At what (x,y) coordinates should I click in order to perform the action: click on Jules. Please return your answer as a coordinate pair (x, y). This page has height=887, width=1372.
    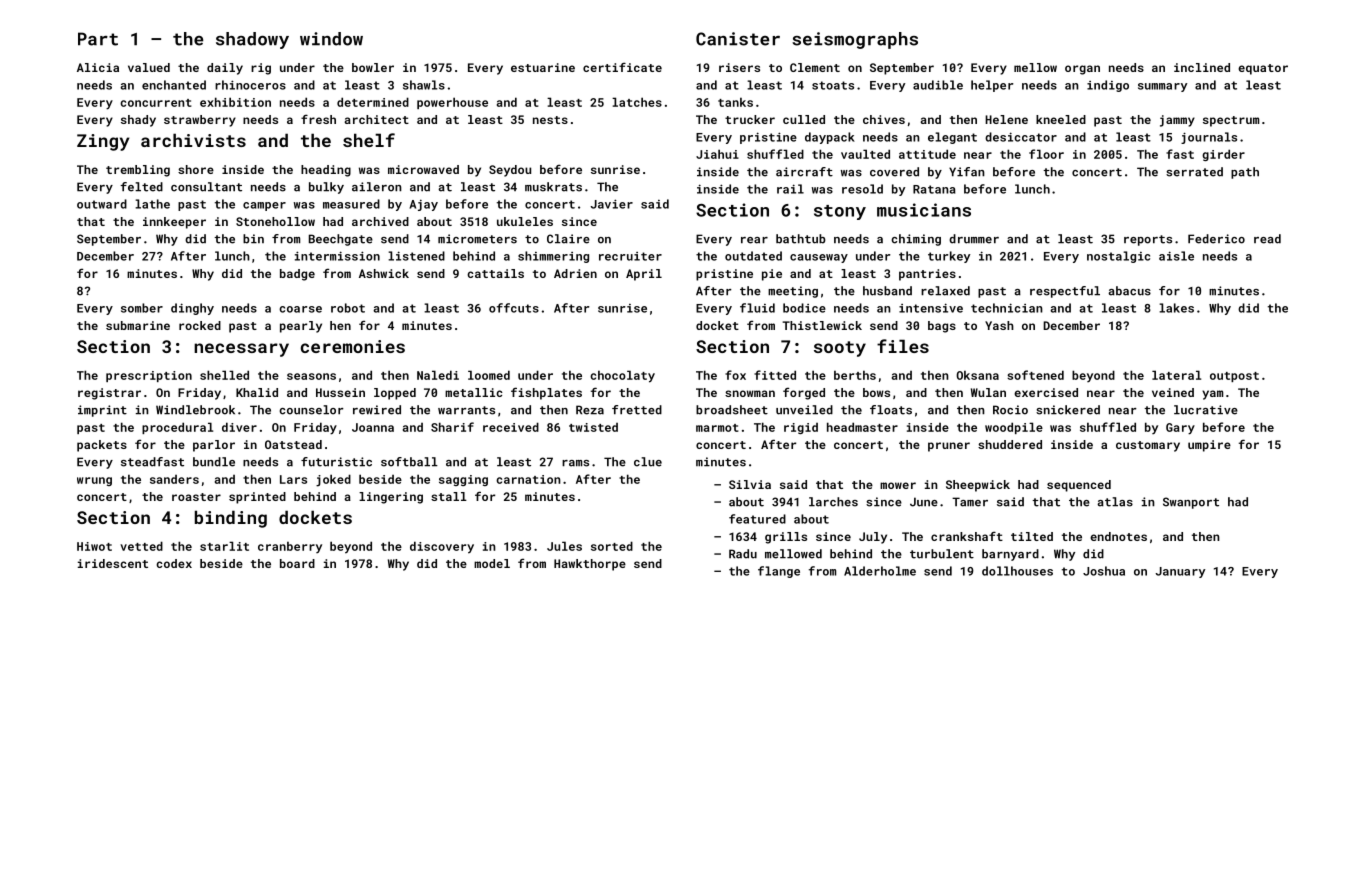
    Looking at the image, I should click on (564, 546).
